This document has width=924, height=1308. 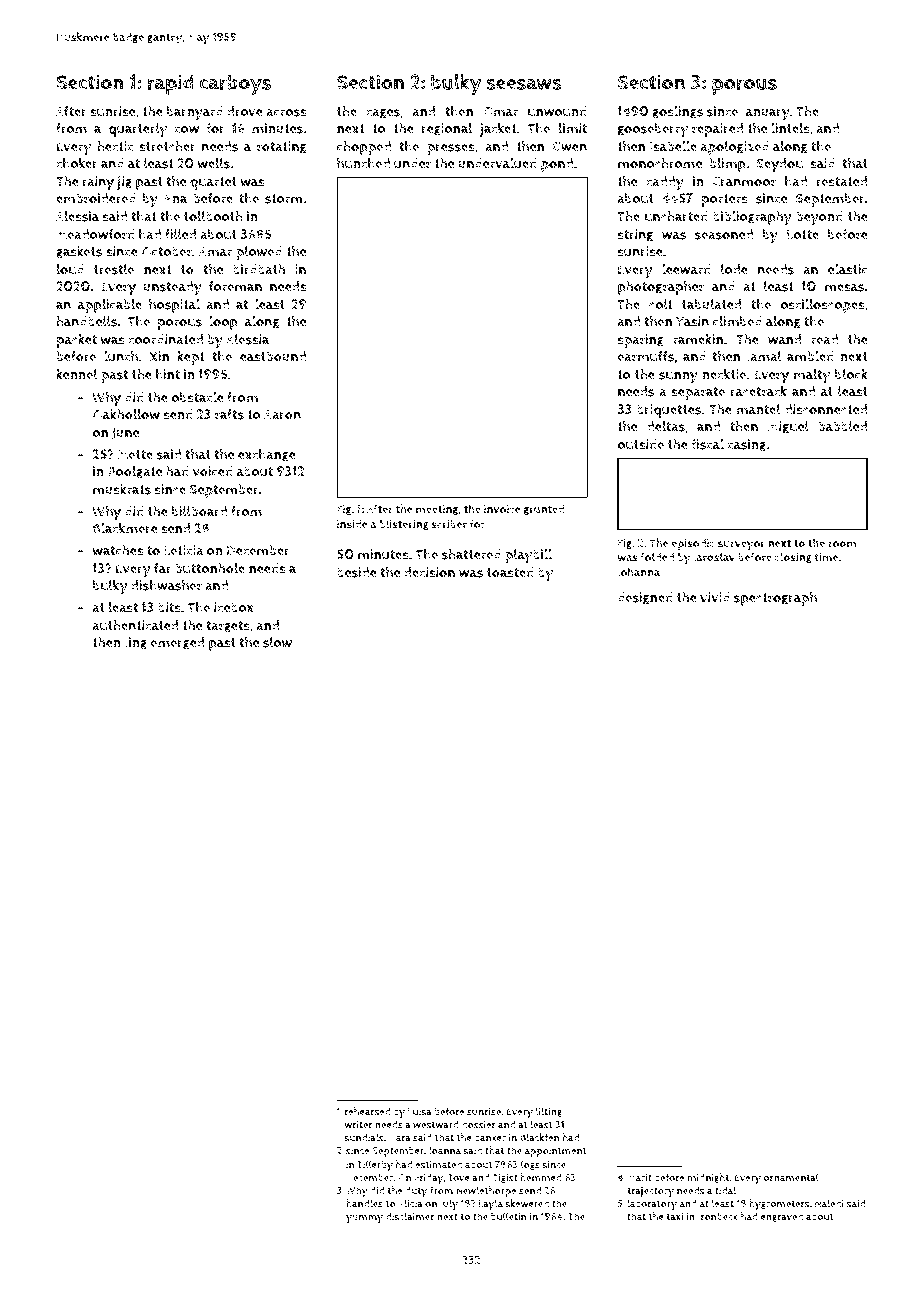 What do you see at coordinates (357, 572) in the document?
I see `beside` at bounding box center [357, 572].
